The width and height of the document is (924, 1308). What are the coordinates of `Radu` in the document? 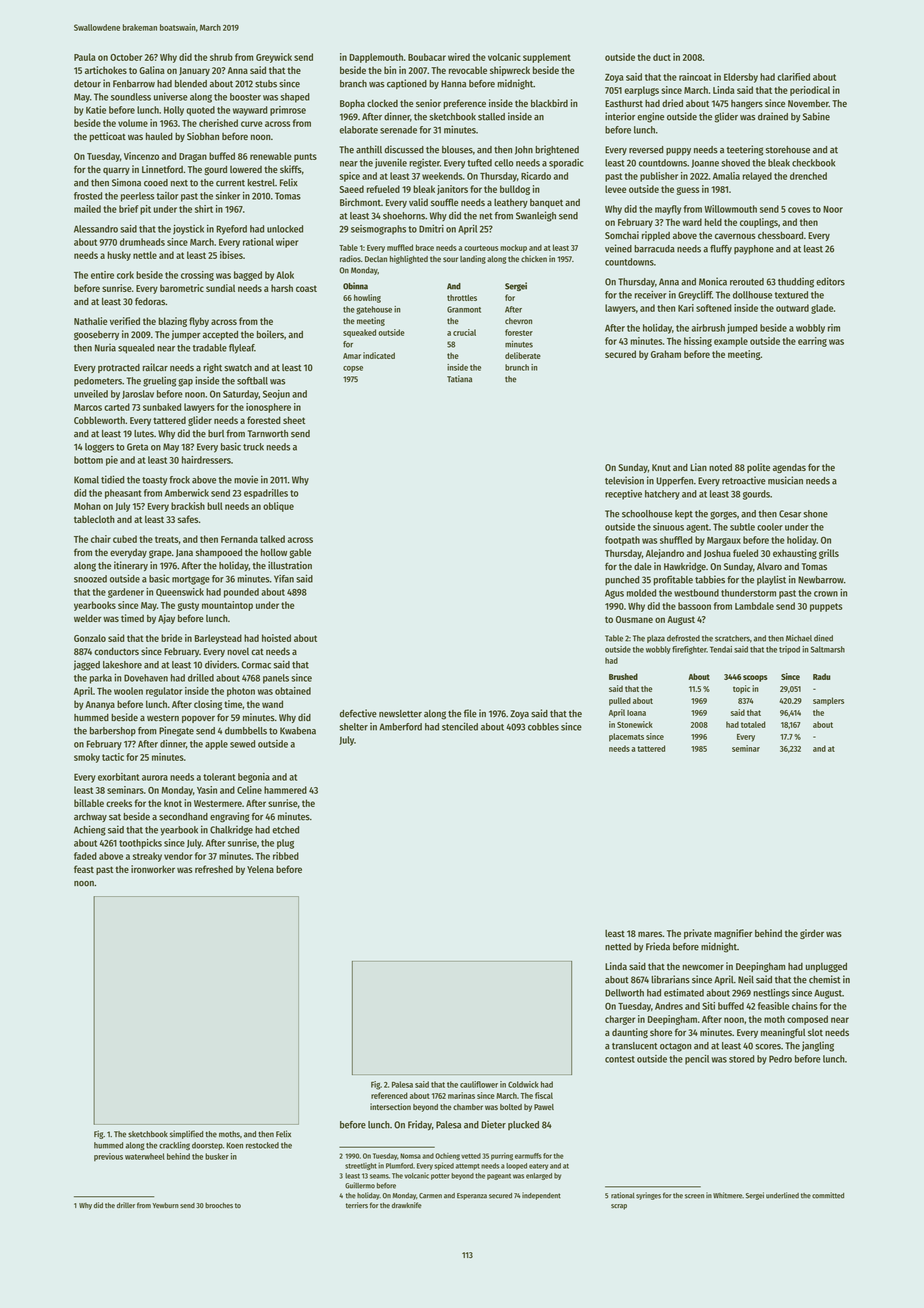 It's located at (821, 676).
